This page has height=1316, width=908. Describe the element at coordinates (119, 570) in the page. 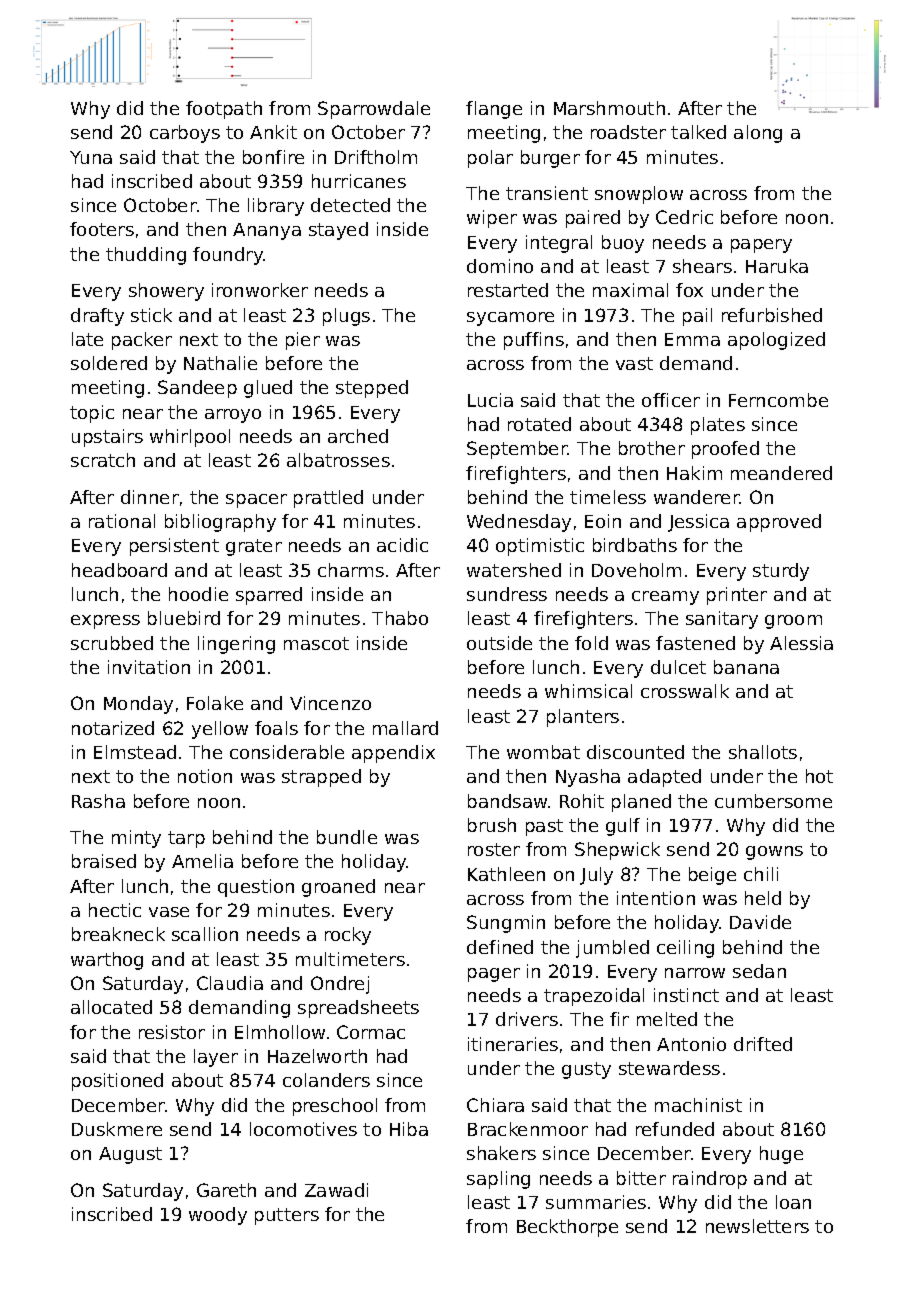

I see `headboard` at that location.
